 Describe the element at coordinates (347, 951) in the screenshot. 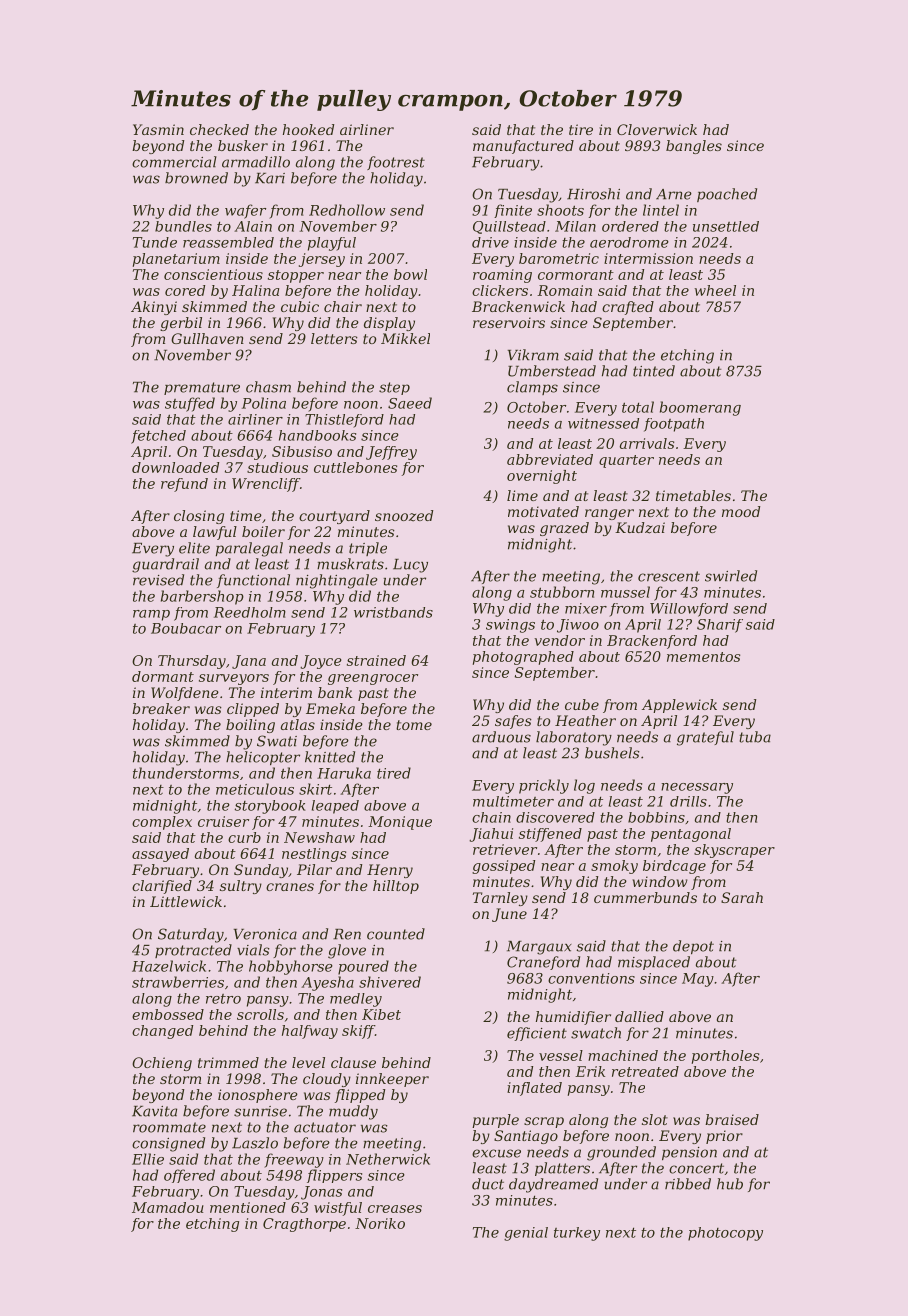

I see `glove` at that location.
